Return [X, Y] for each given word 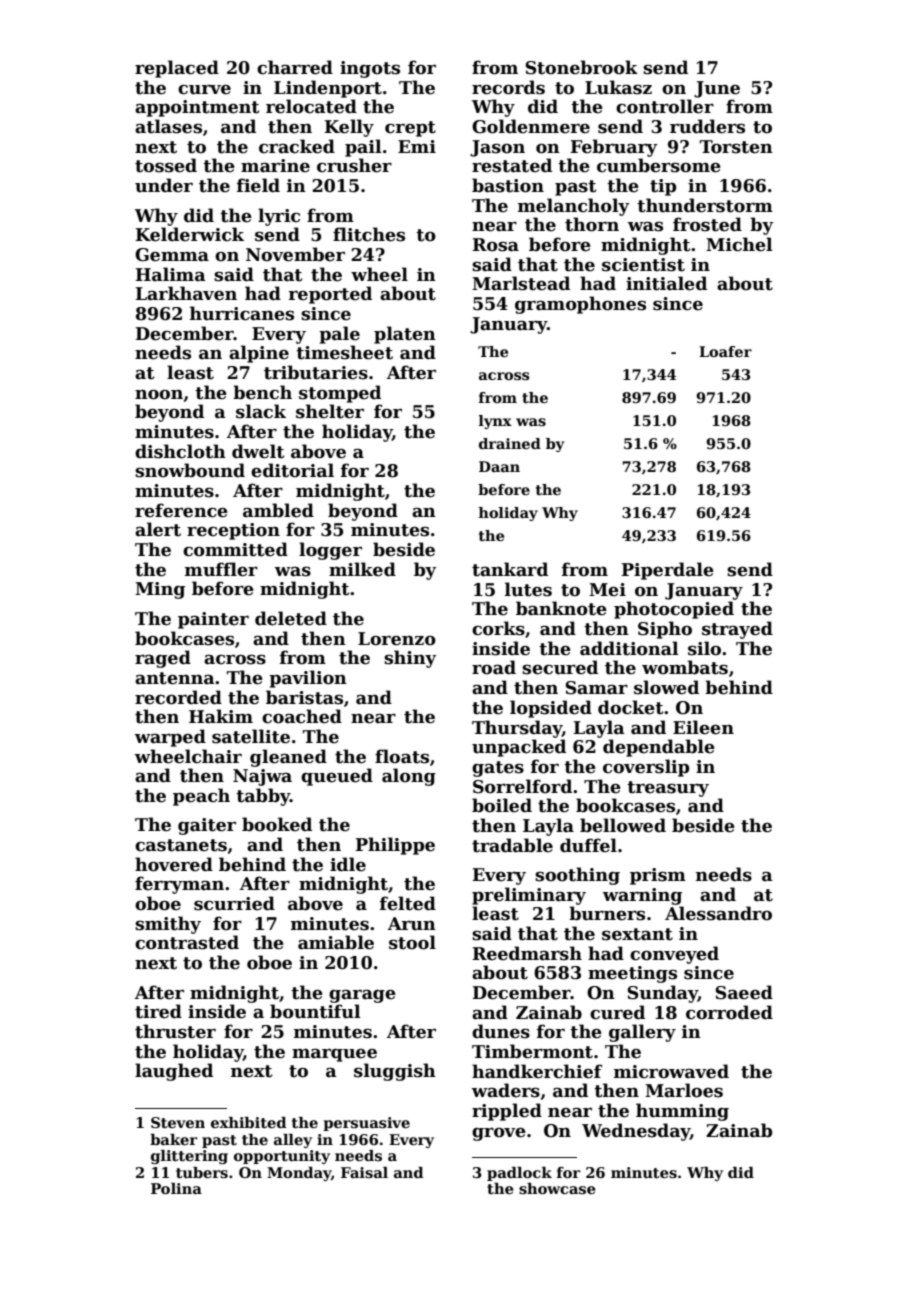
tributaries [316, 372]
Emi [417, 146]
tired [158, 1011]
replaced [177, 69]
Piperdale [667, 571]
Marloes [684, 1090]
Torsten [736, 147]
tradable [512, 845]
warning [642, 896]
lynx [495, 422]
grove [499, 1134]
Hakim [221, 716]
